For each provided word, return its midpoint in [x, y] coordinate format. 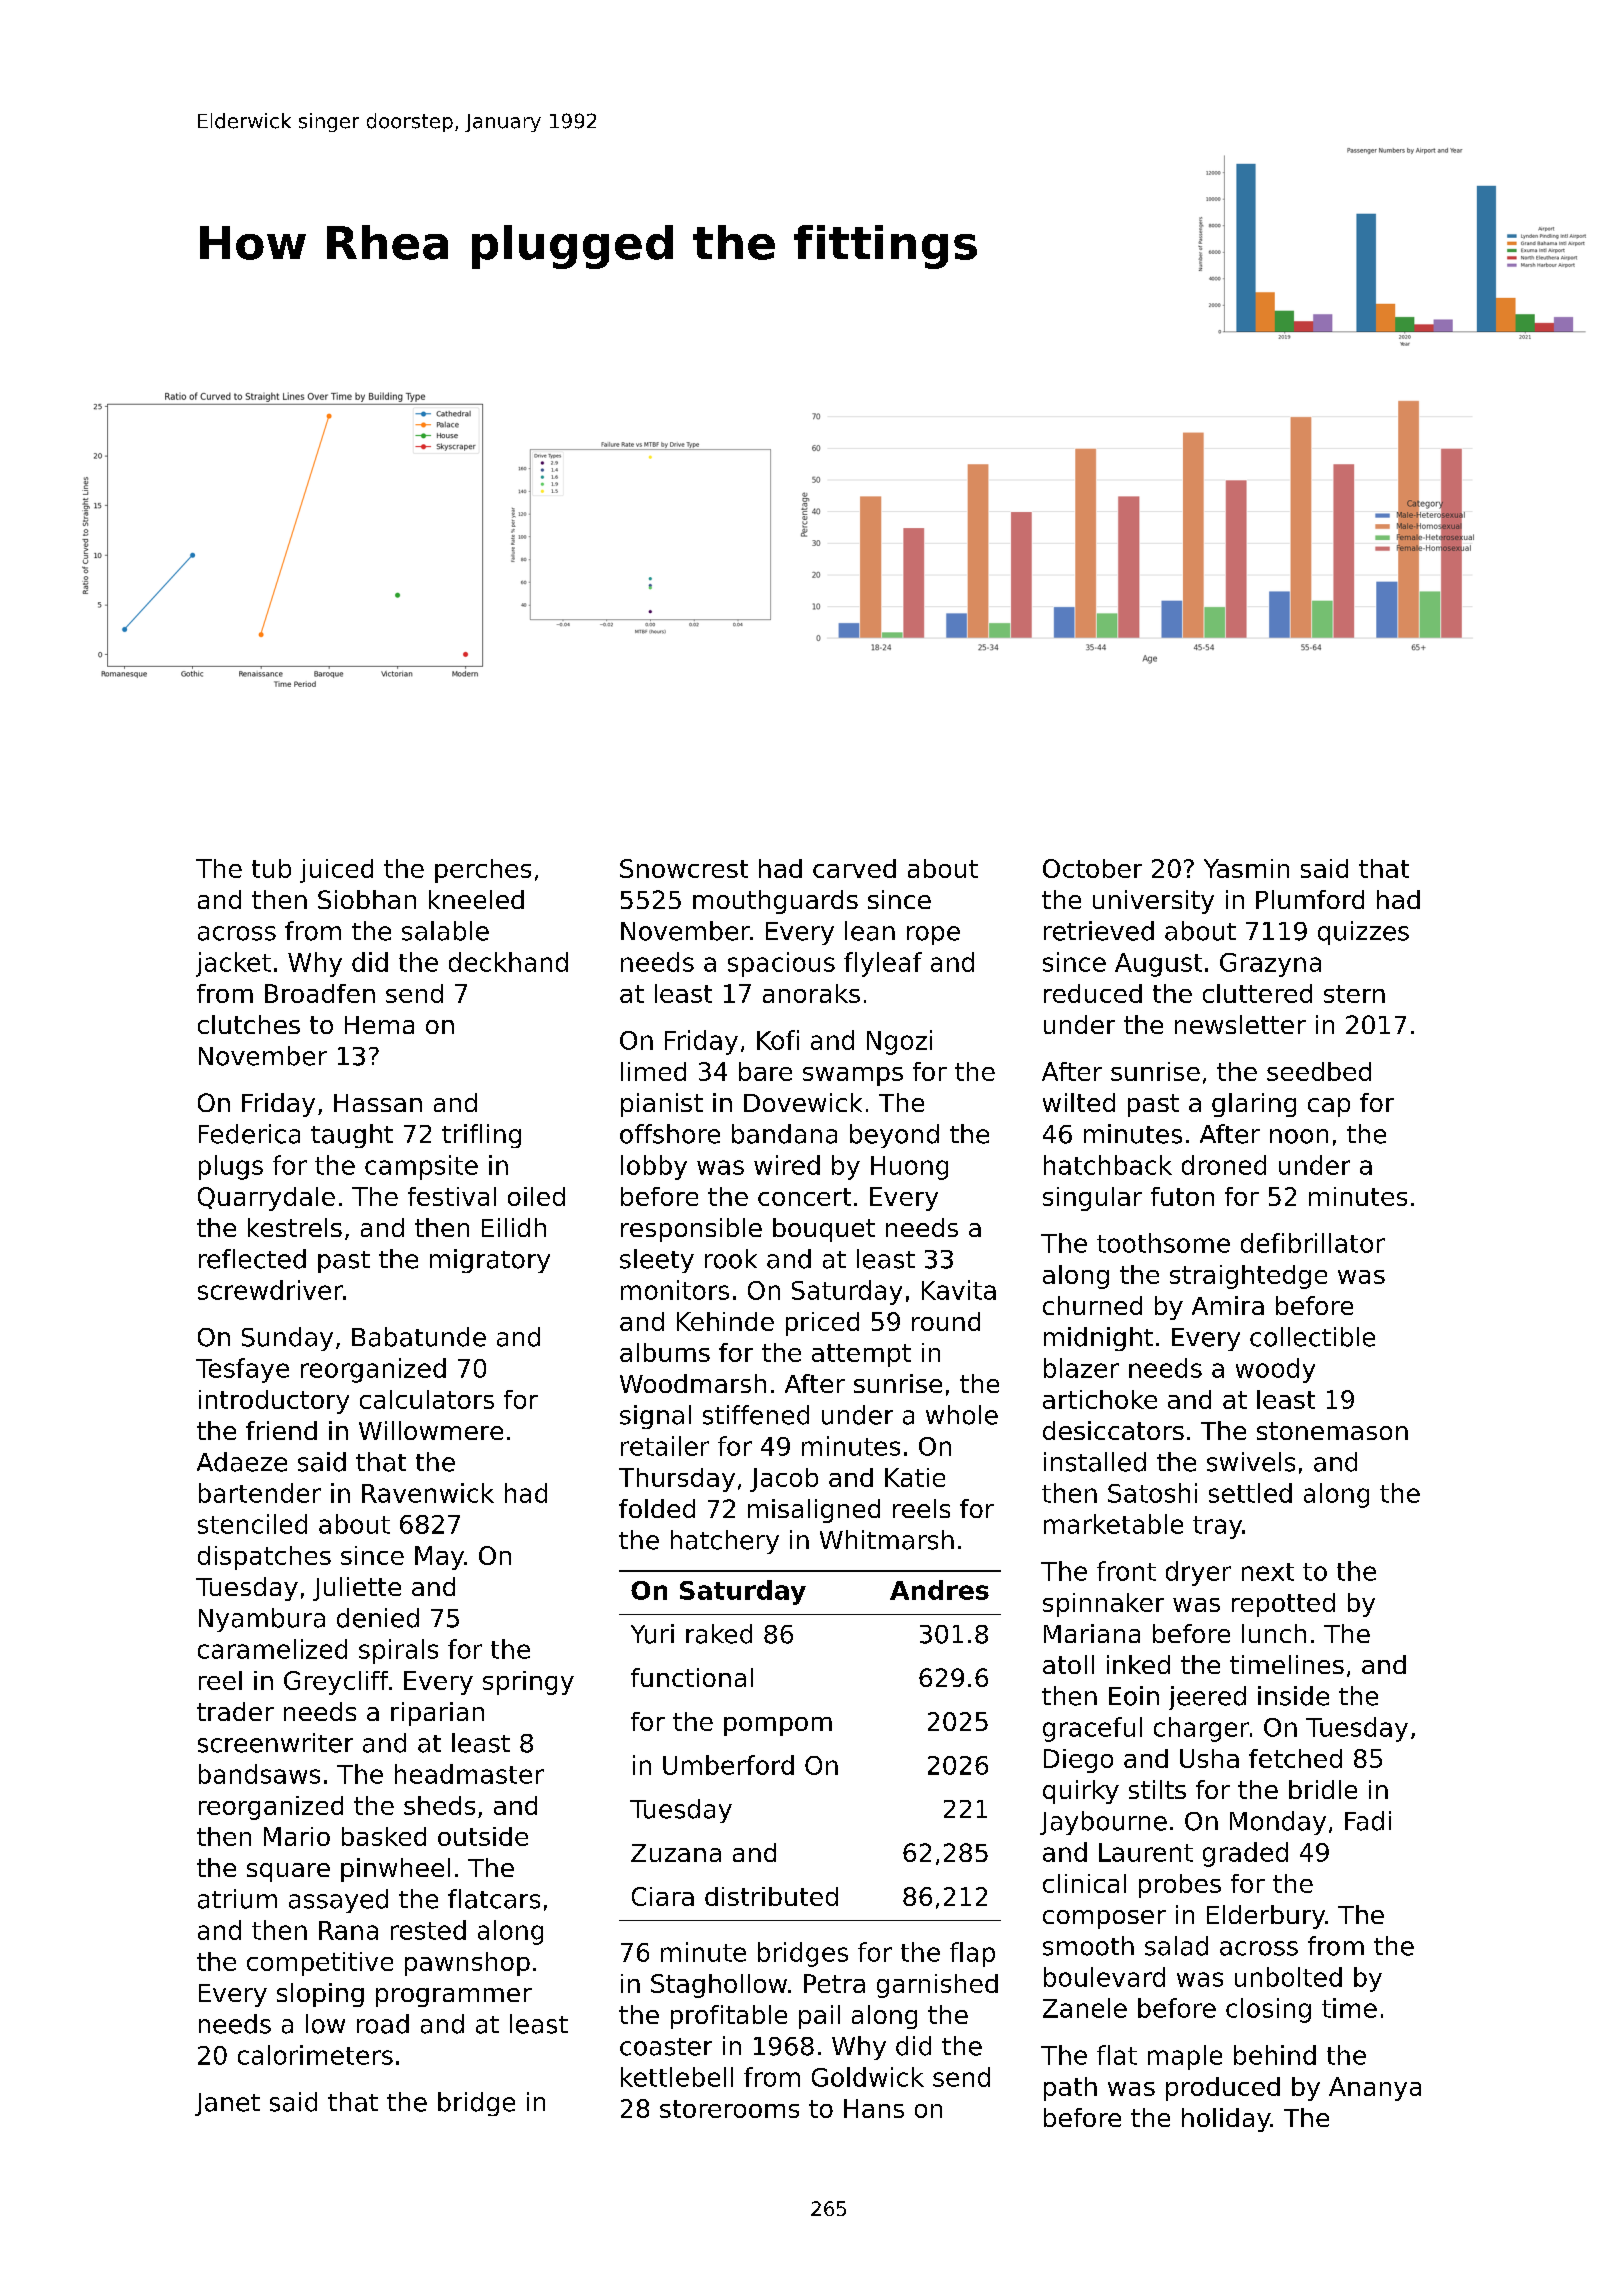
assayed [338, 1901]
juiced [336, 871]
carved [854, 868]
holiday [1226, 2120]
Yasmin [1246, 868]
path [1070, 2089]
